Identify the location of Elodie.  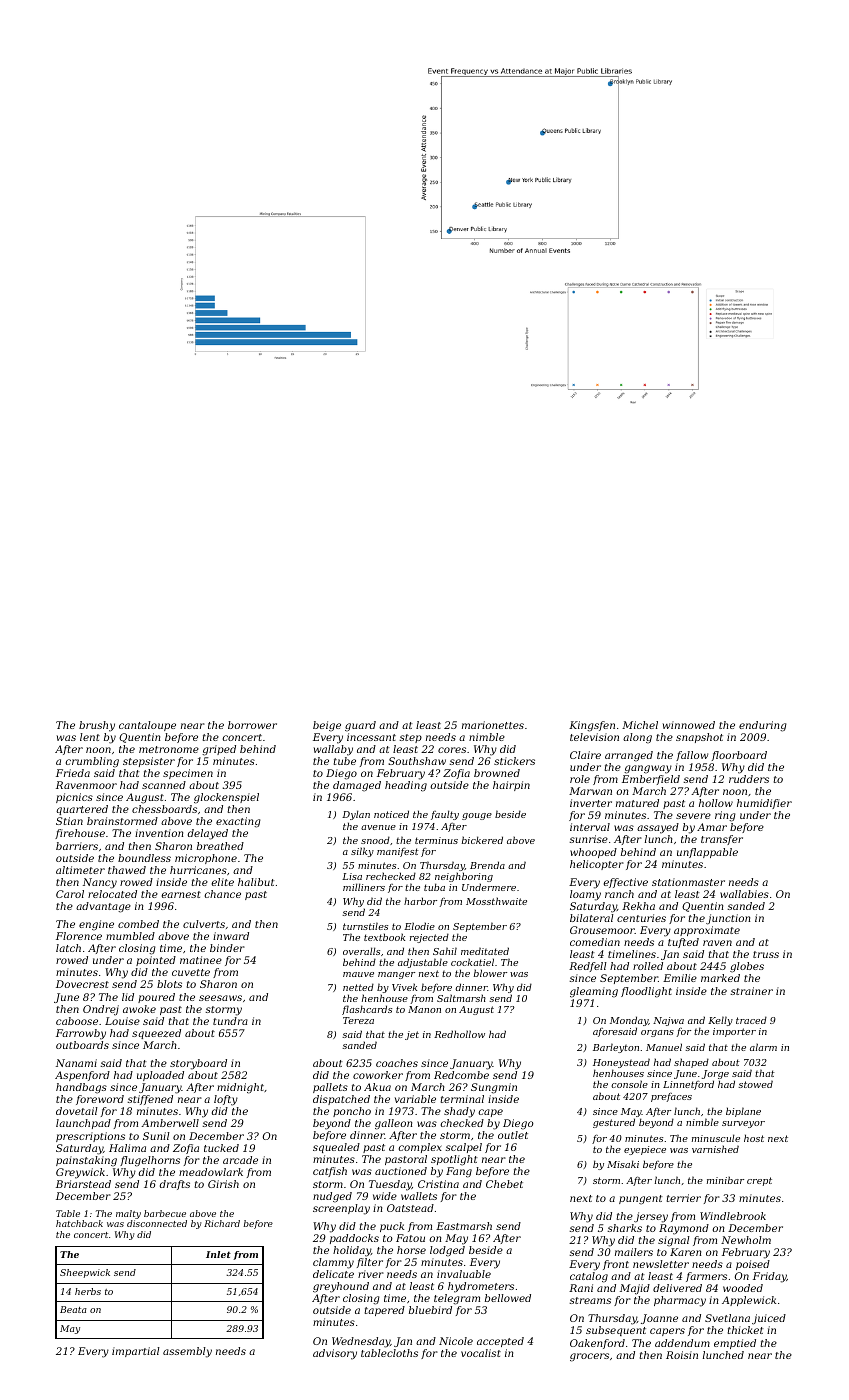
(419, 926).
